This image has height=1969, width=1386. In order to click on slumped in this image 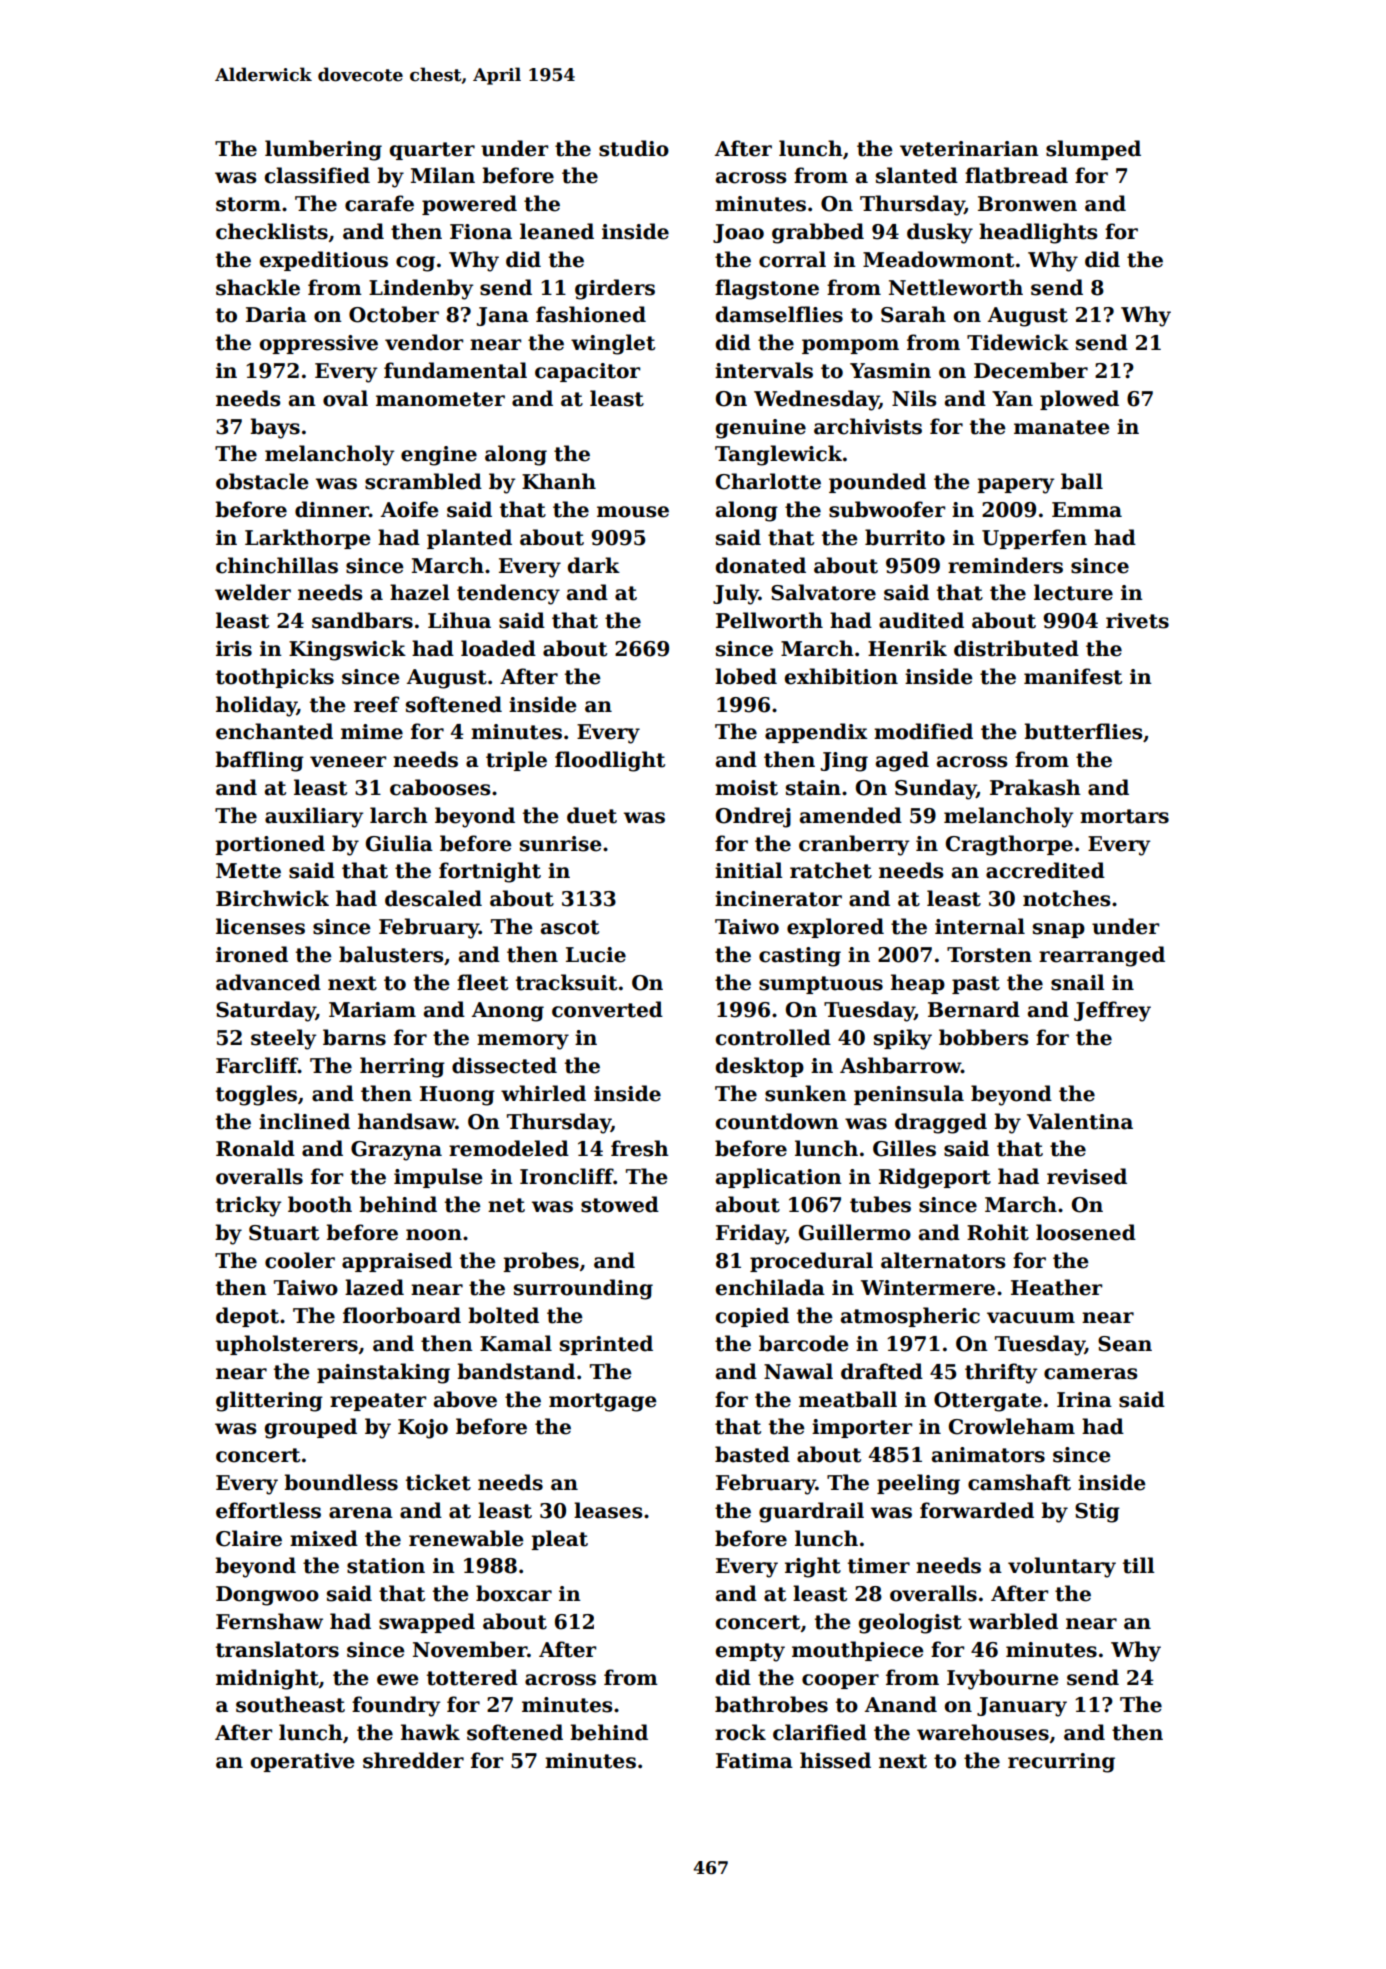, I will do `click(1093, 150)`.
